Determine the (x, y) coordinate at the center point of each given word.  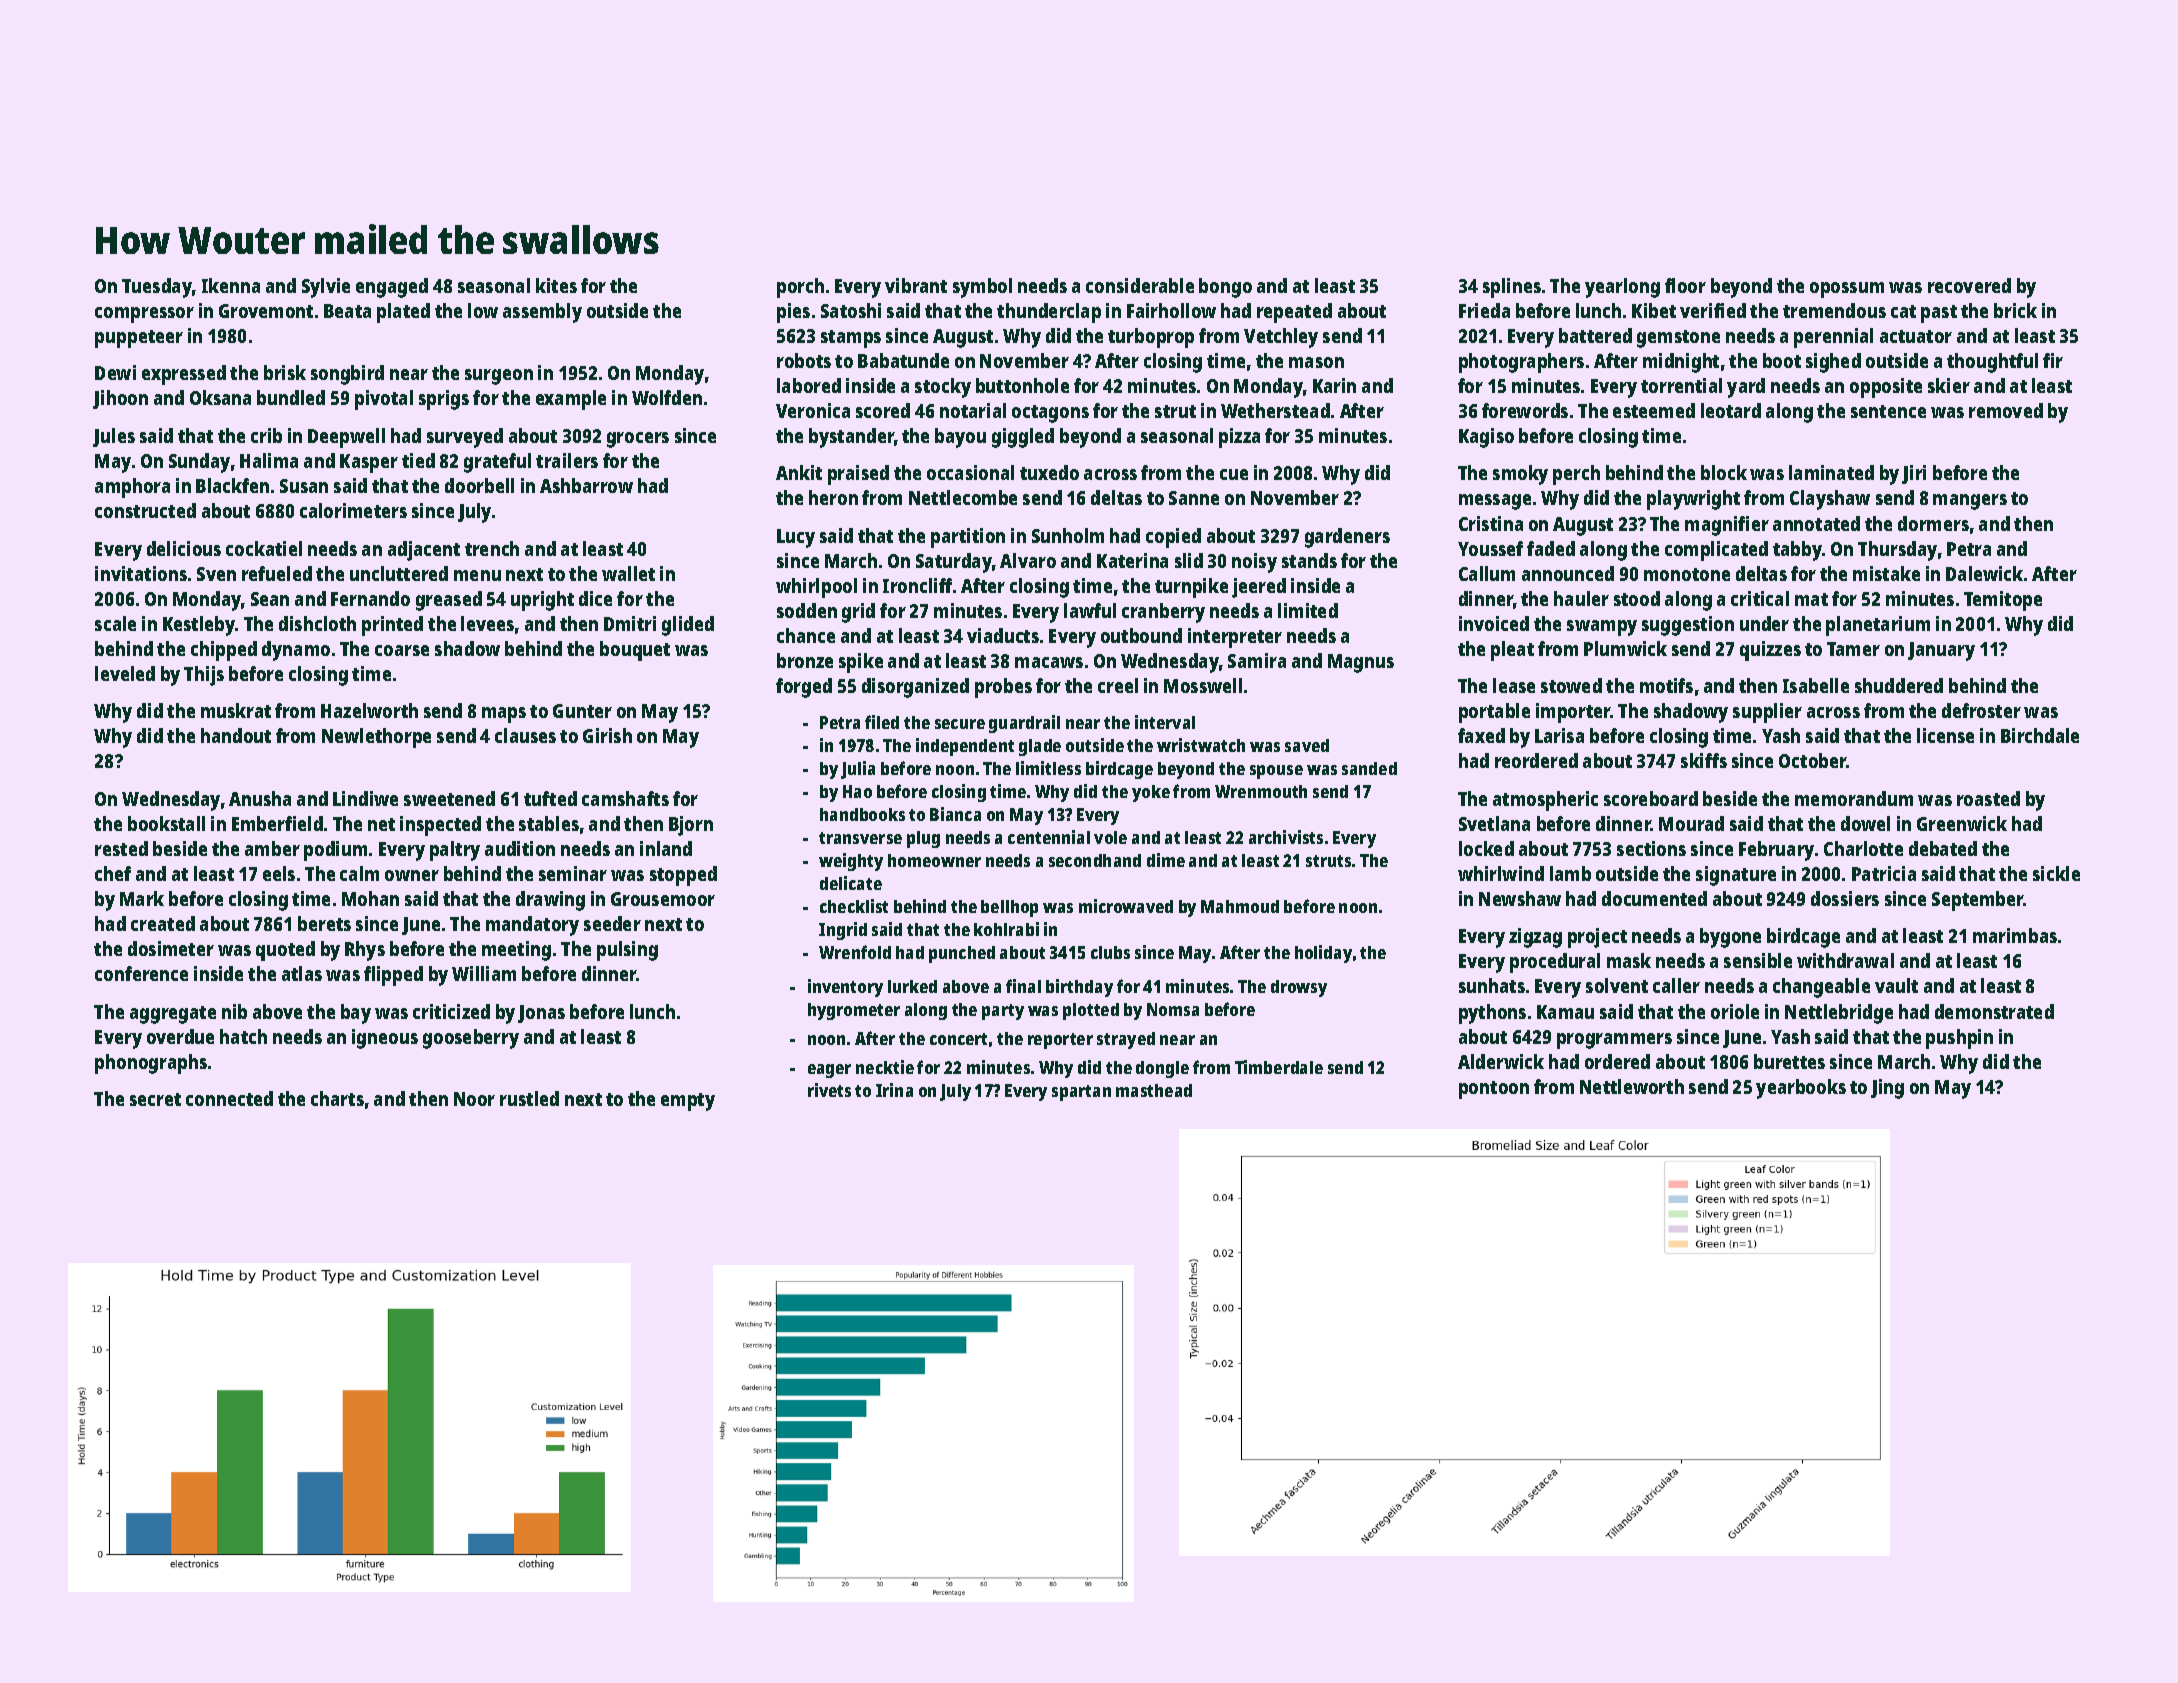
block (1724, 472)
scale (115, 623)
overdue (180, 1036)
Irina (894, 1090)
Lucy (796, 538)
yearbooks (1801, 1089)
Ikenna (231, 285)
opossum (1847, 290)
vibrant (916, 285)
